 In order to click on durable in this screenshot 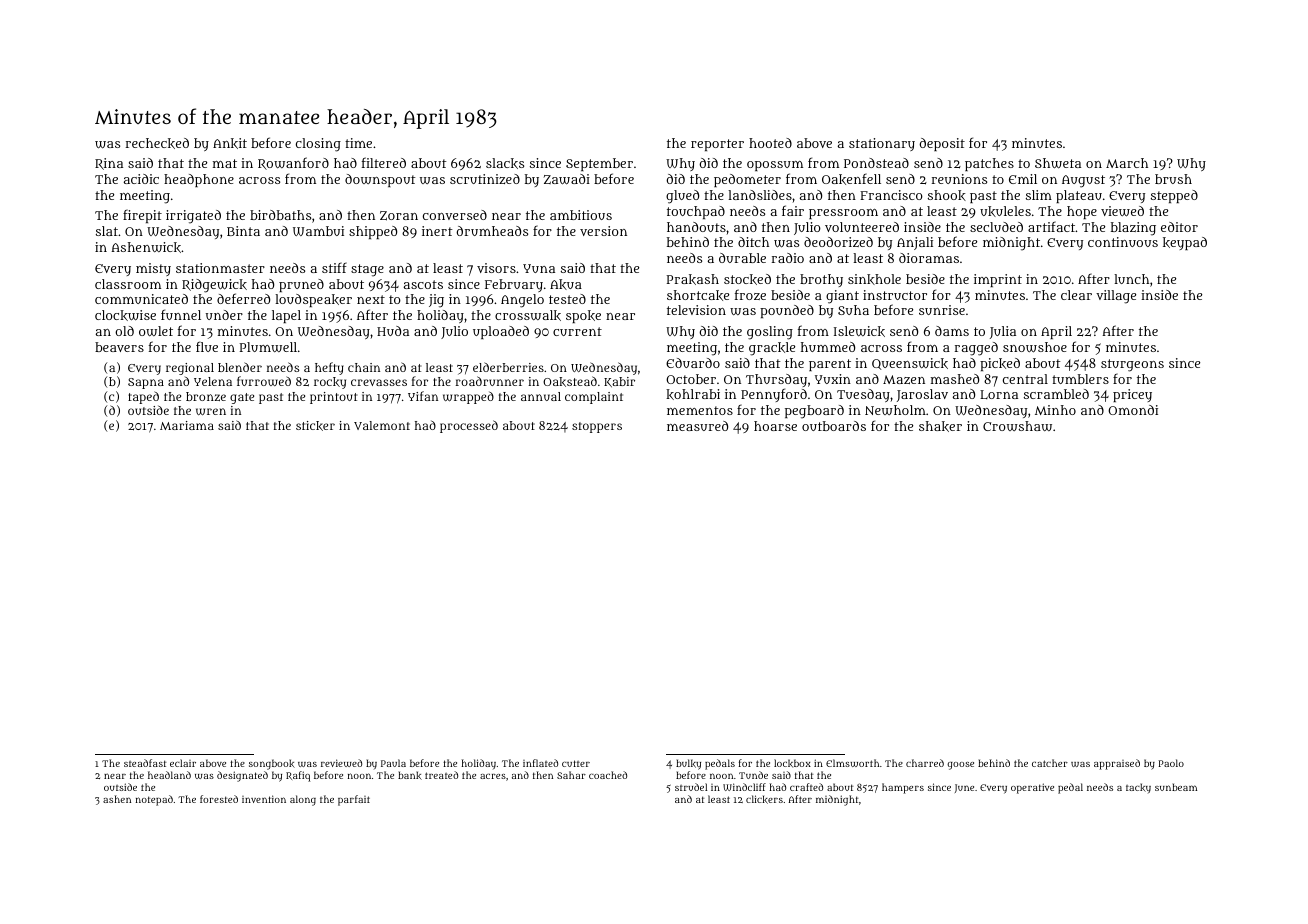, I will do `click(742, 258)`.
